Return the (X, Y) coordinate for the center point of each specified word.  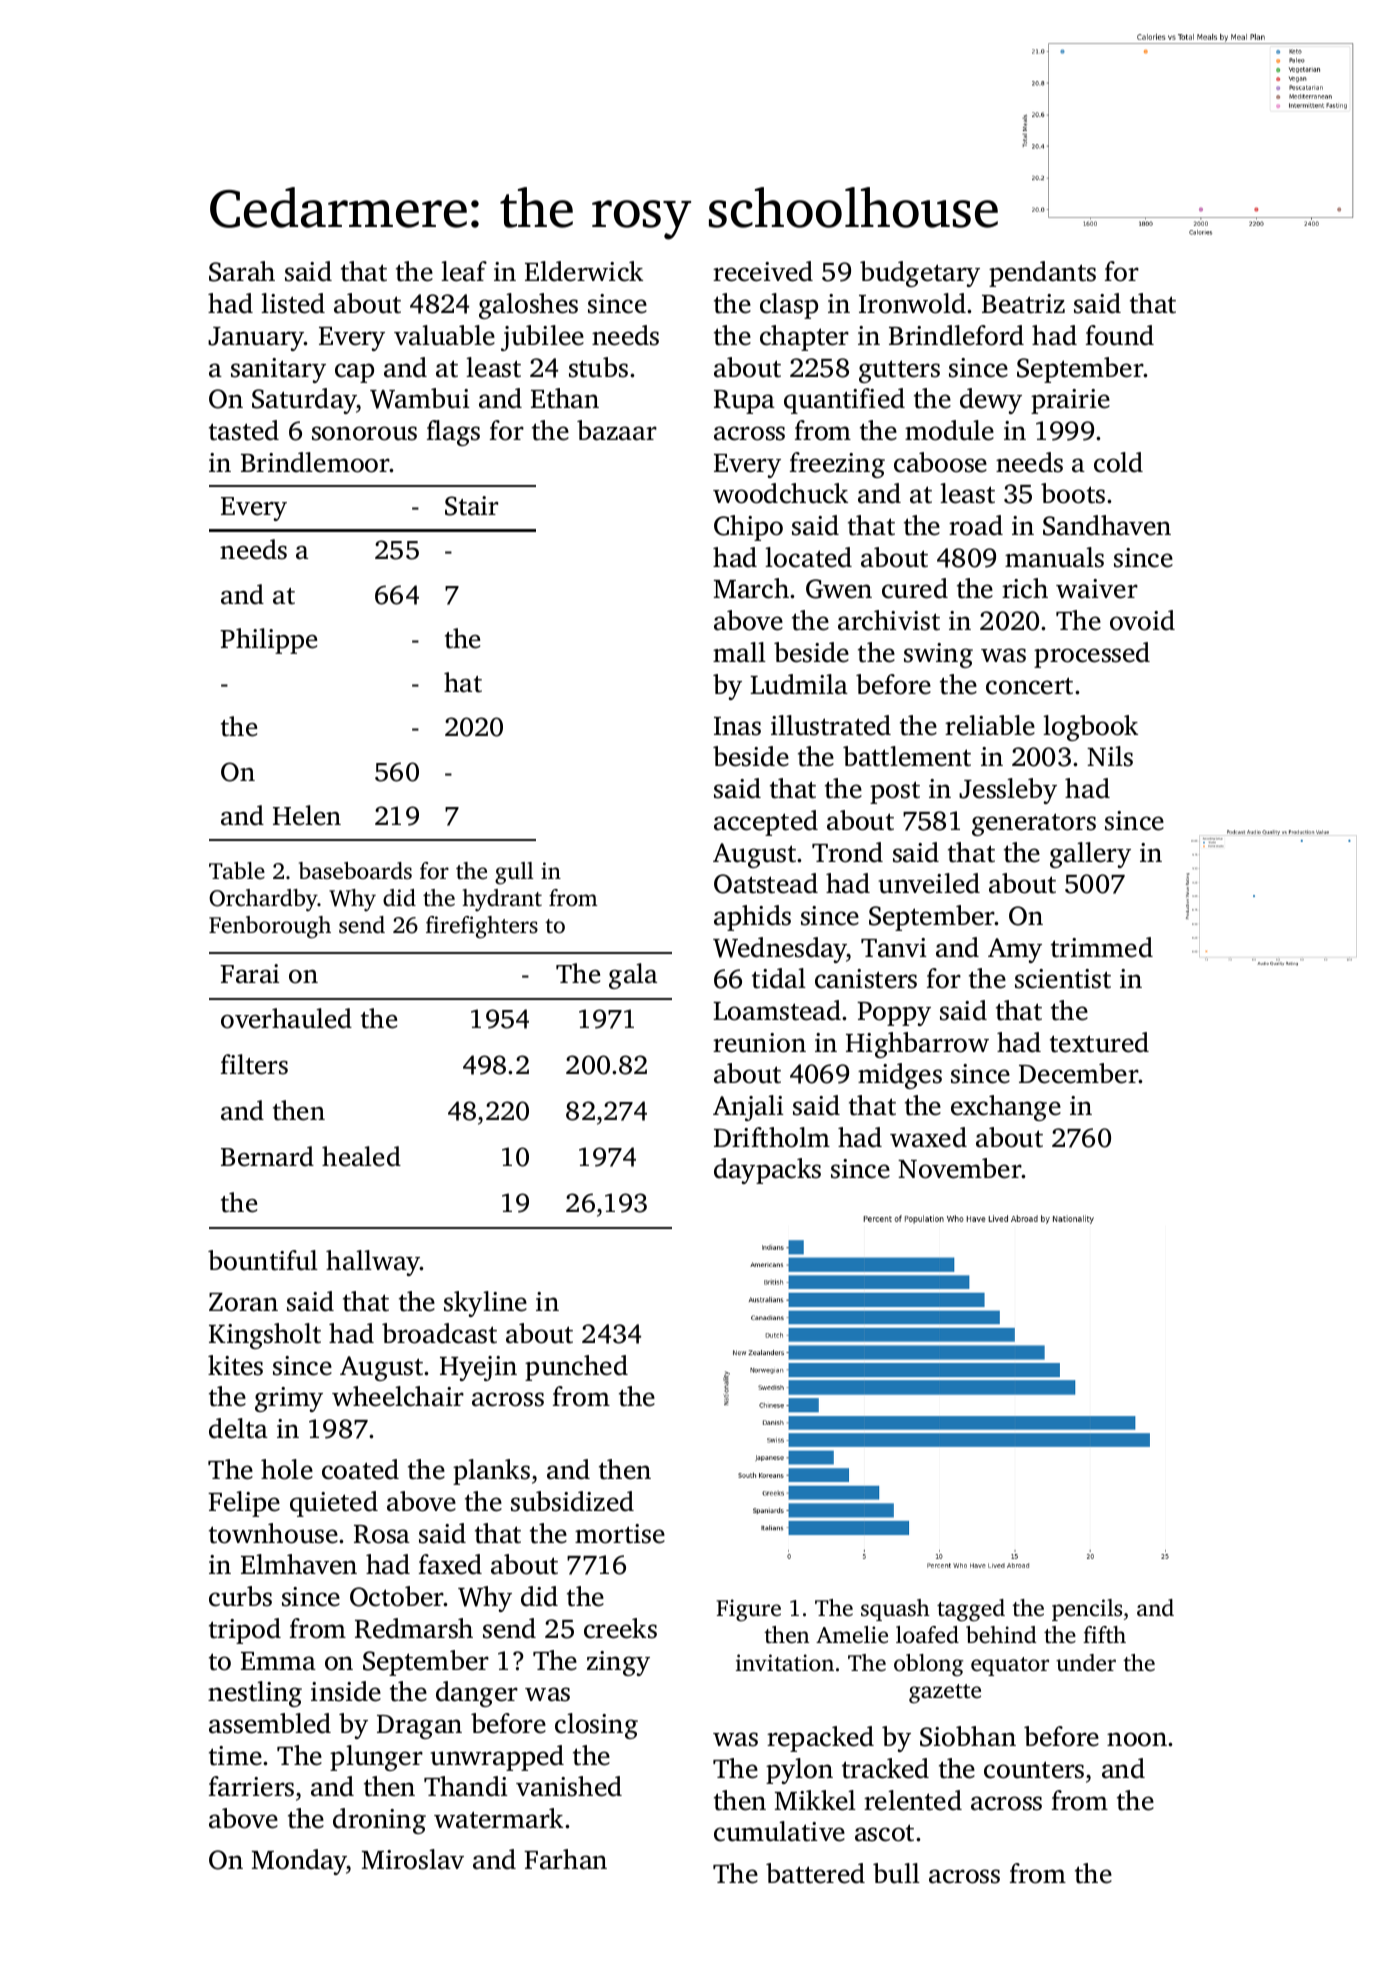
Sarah (242, 271)
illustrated (831, 725)
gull (514, 873)
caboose (940, 462)
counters (1034, 1770)
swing (938, 655)
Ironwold (912, 303)
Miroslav (413, 1859)
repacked (820, 1739)
